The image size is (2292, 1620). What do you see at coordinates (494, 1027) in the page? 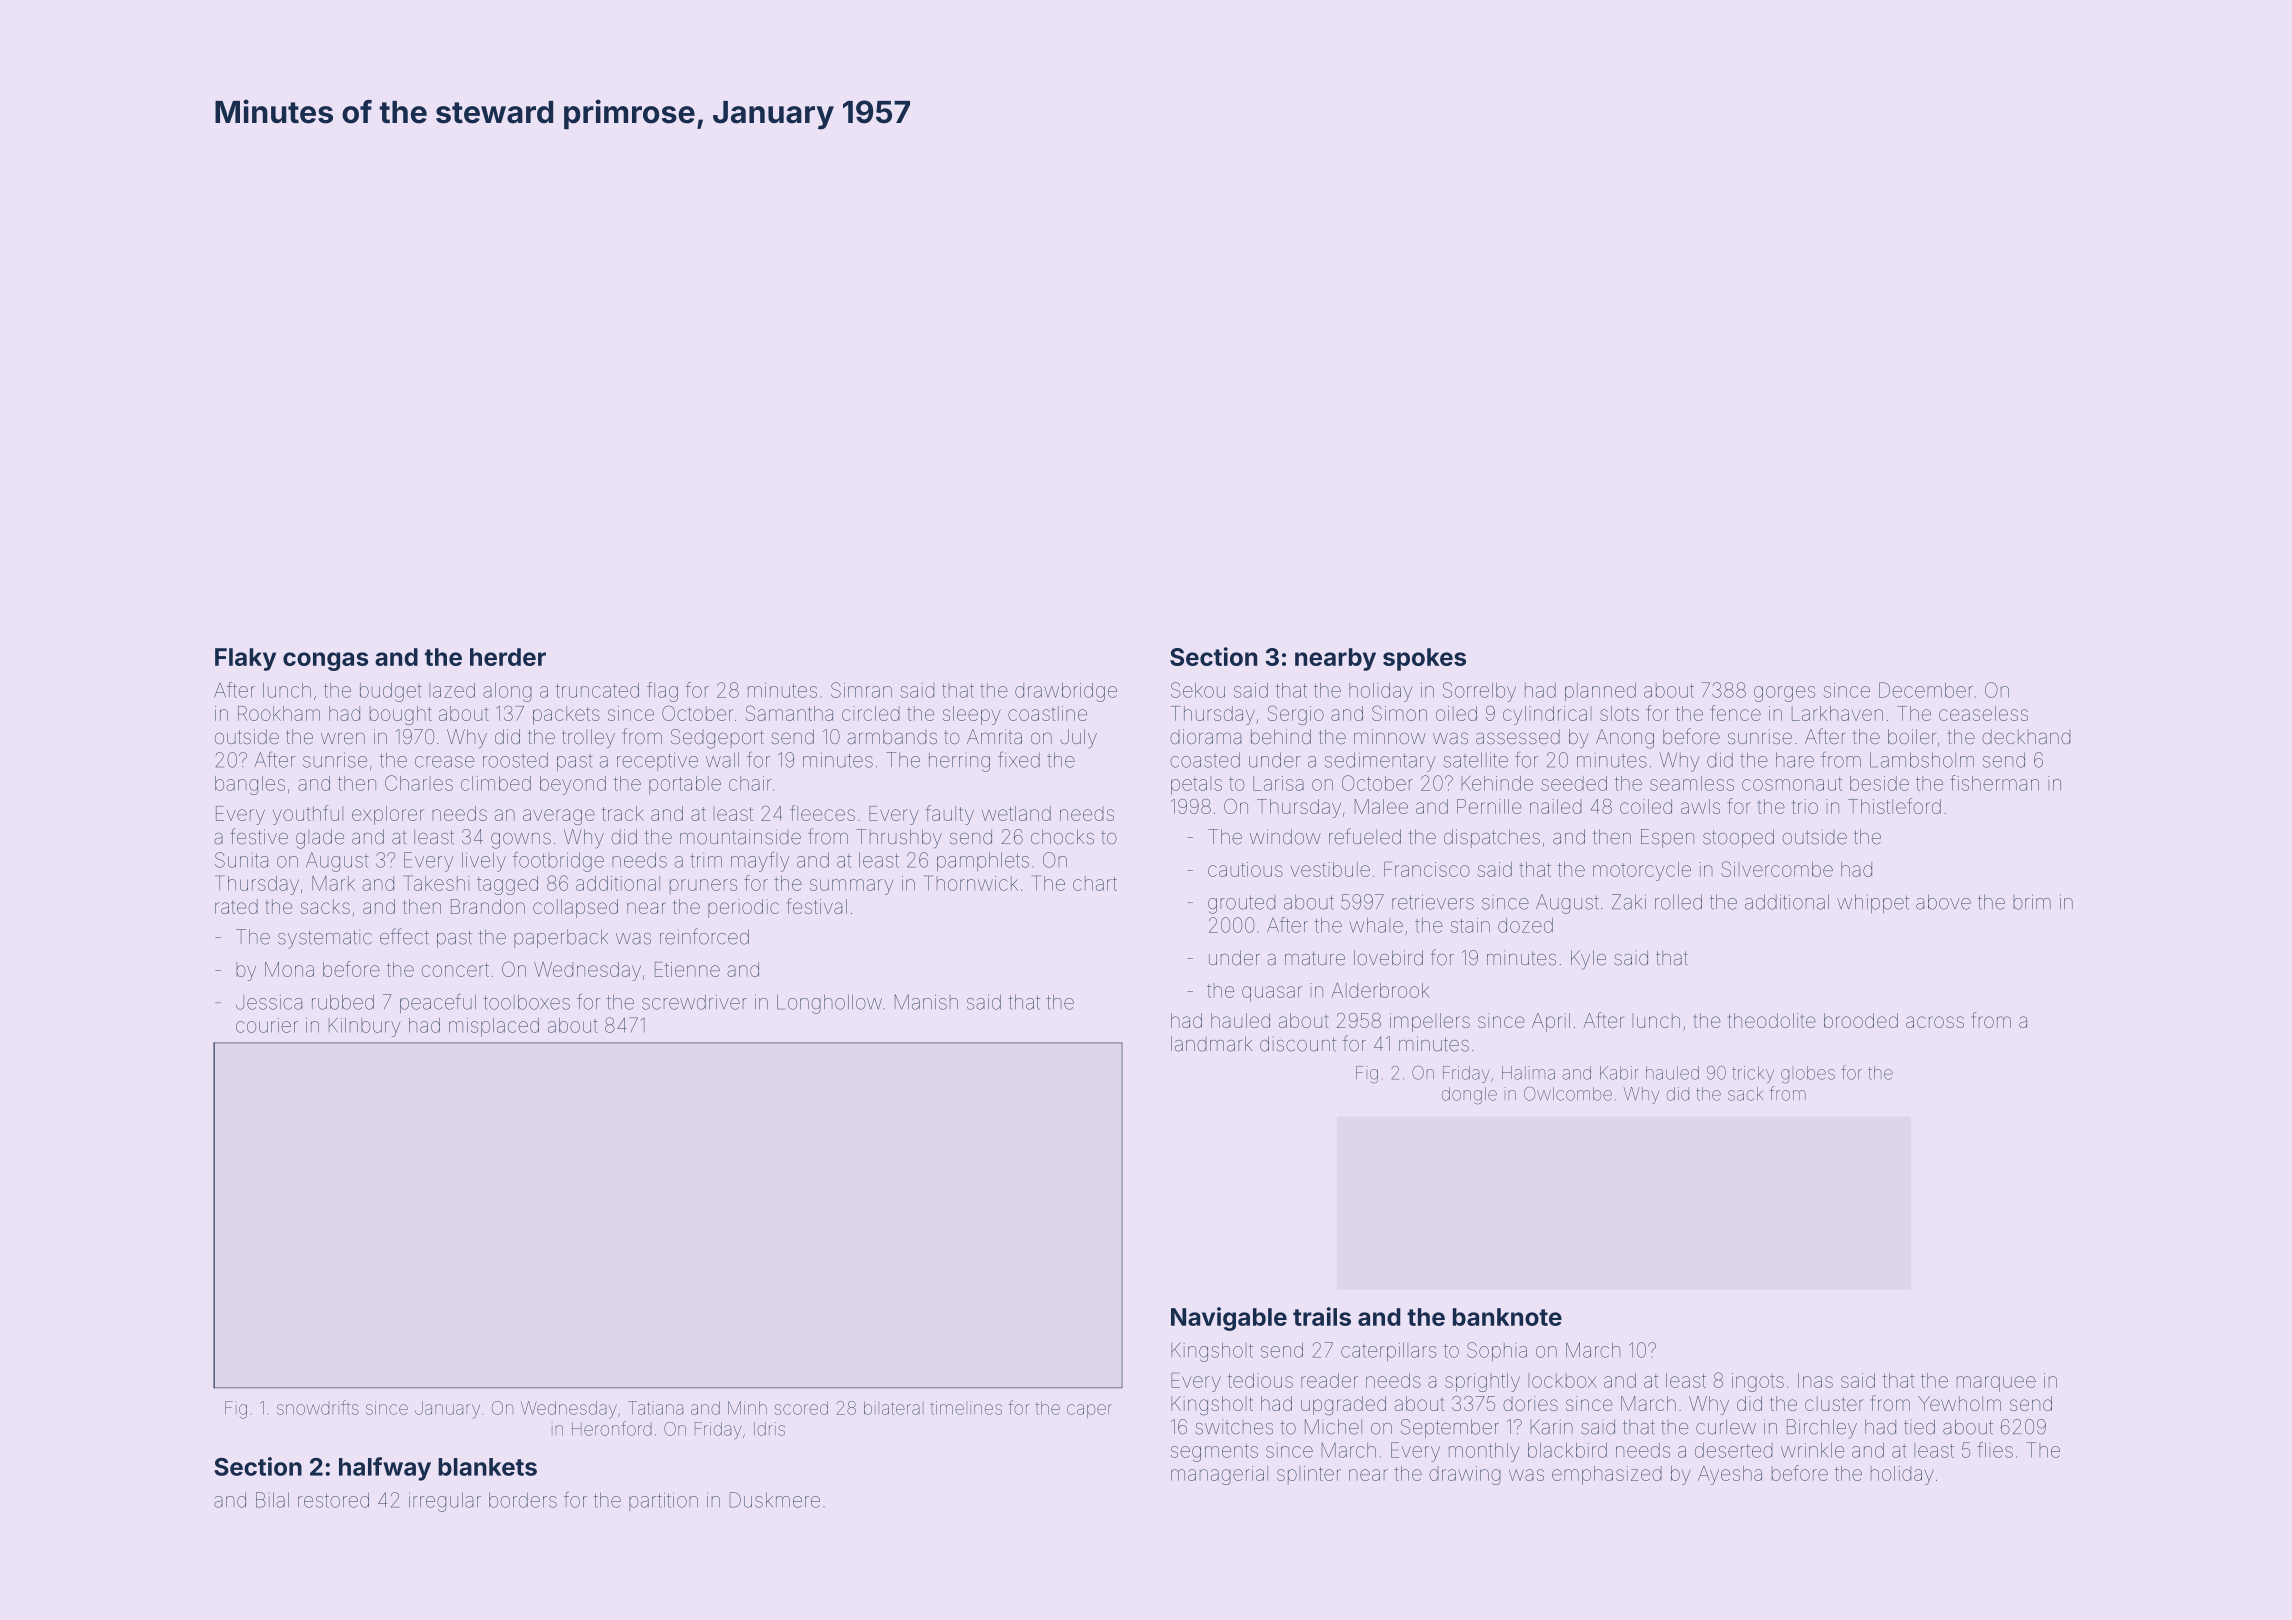
I see `misplaced` at bounding box center [494, 1027].
